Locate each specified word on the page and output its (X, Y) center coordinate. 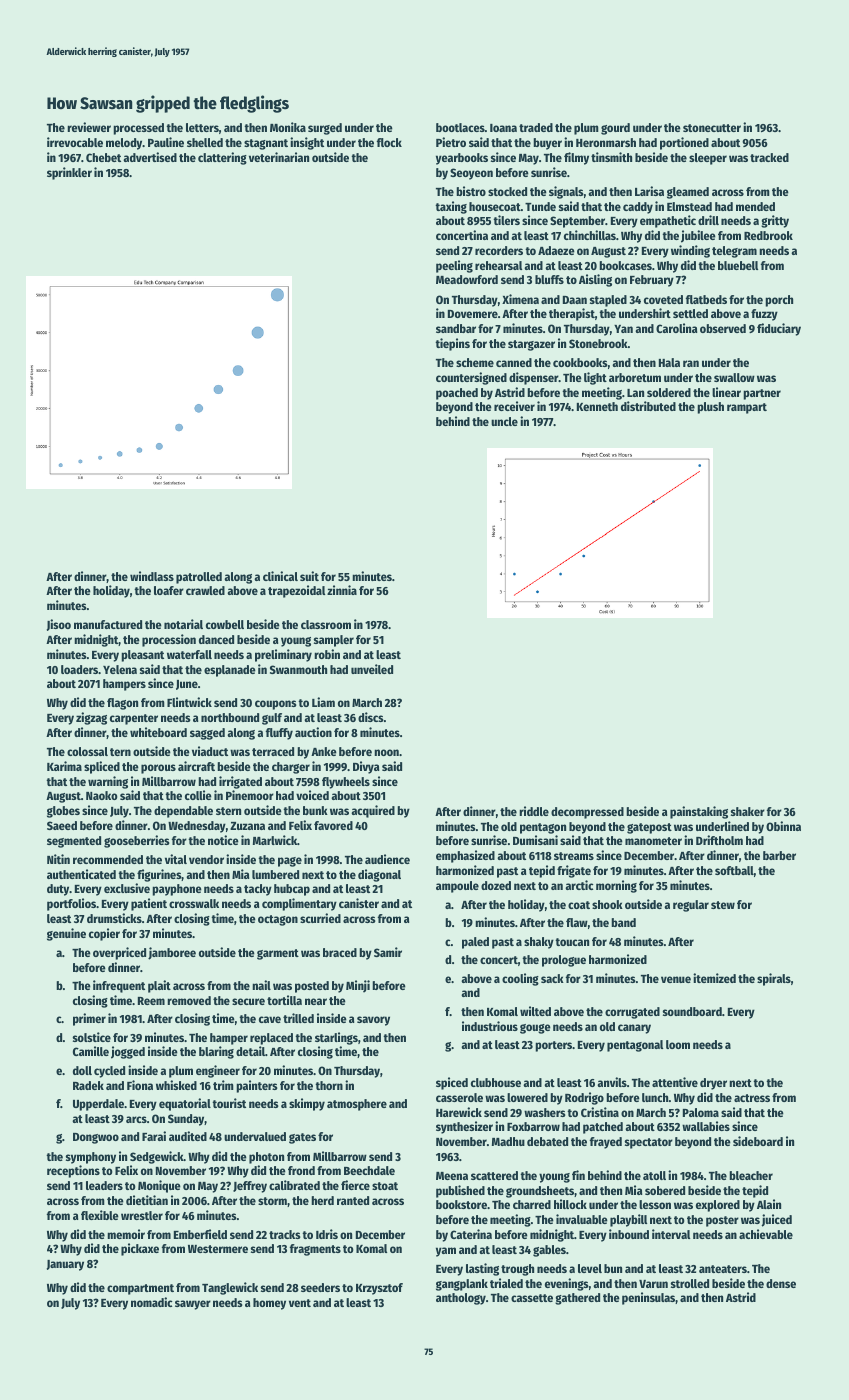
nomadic (151, 1302)
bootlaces (460, 127)
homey (269, 1304)
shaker (748, 811)
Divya (366, 767)
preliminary (283, 655)
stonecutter (712, 128)
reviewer (89, 127)
